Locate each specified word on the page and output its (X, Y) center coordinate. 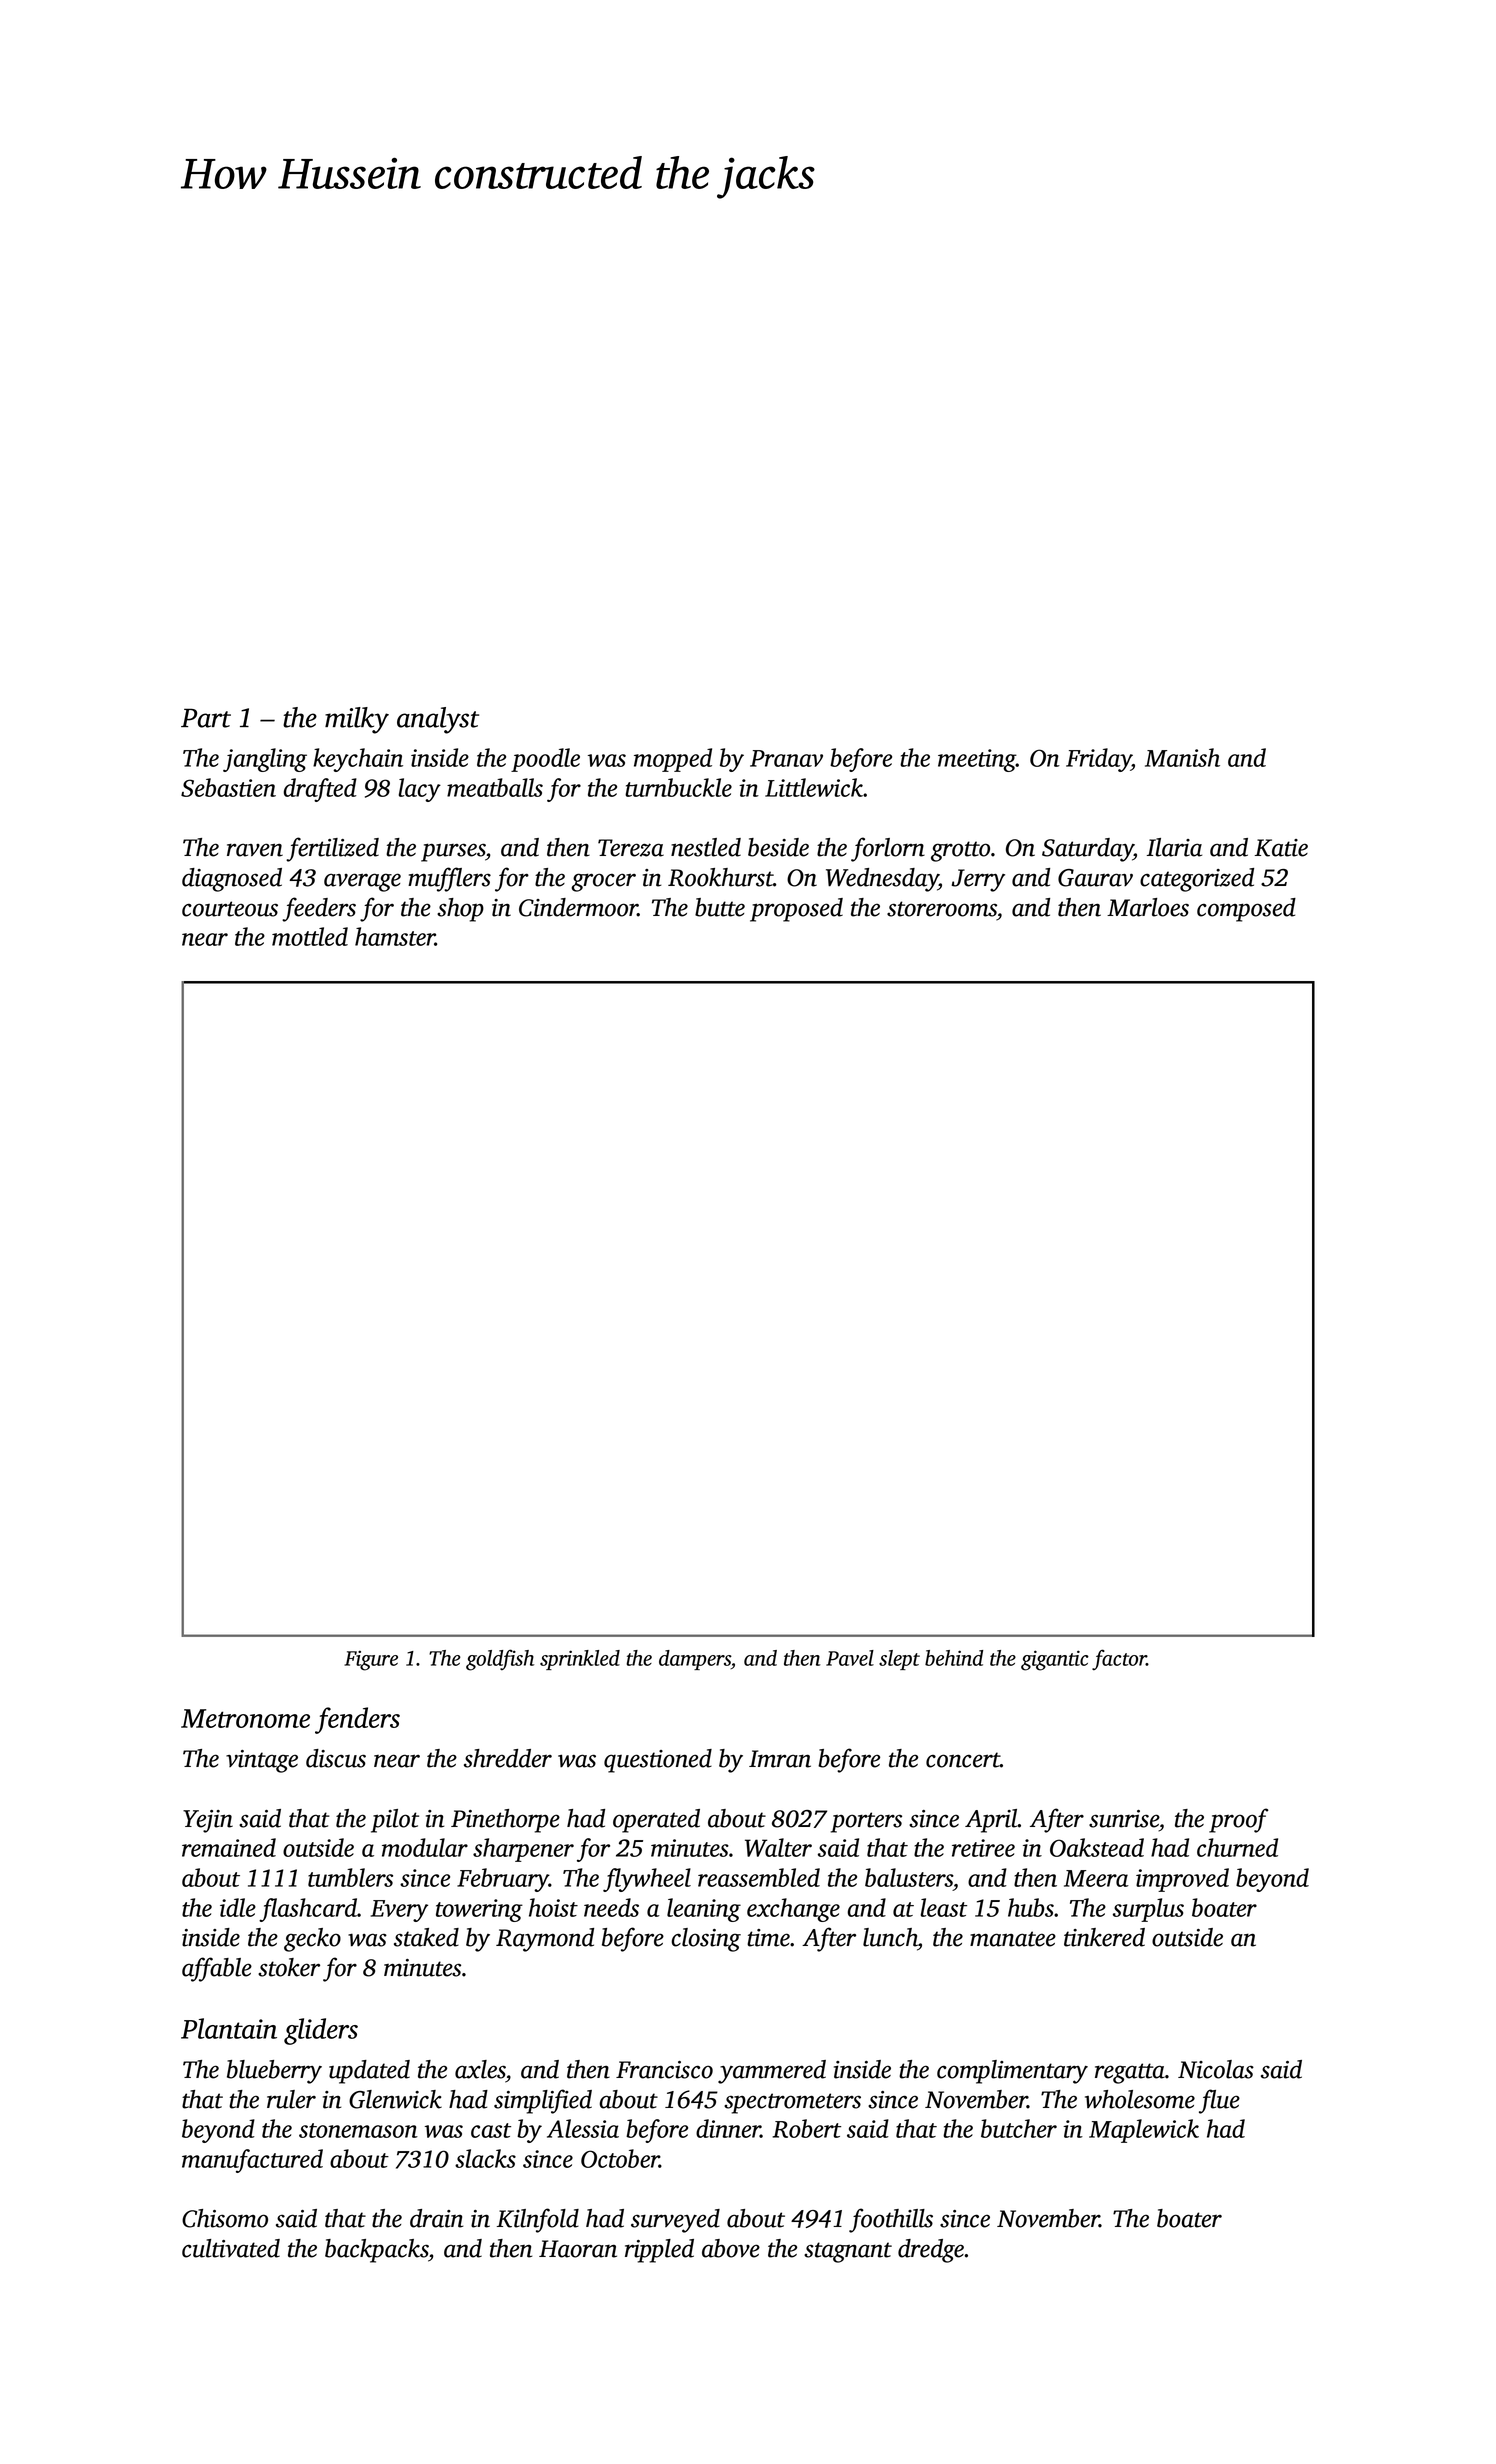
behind (954, 1658)
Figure (371, 1661)
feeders (319, 909)
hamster (395, 936)
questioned (658, 1761)
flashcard (308, 1910)
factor (1119, 1659)
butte (720, 907)
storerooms (942, 909)
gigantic (1055, 1660)
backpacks (376, 2251)
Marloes (1148, 907)
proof (1239, 1820)
